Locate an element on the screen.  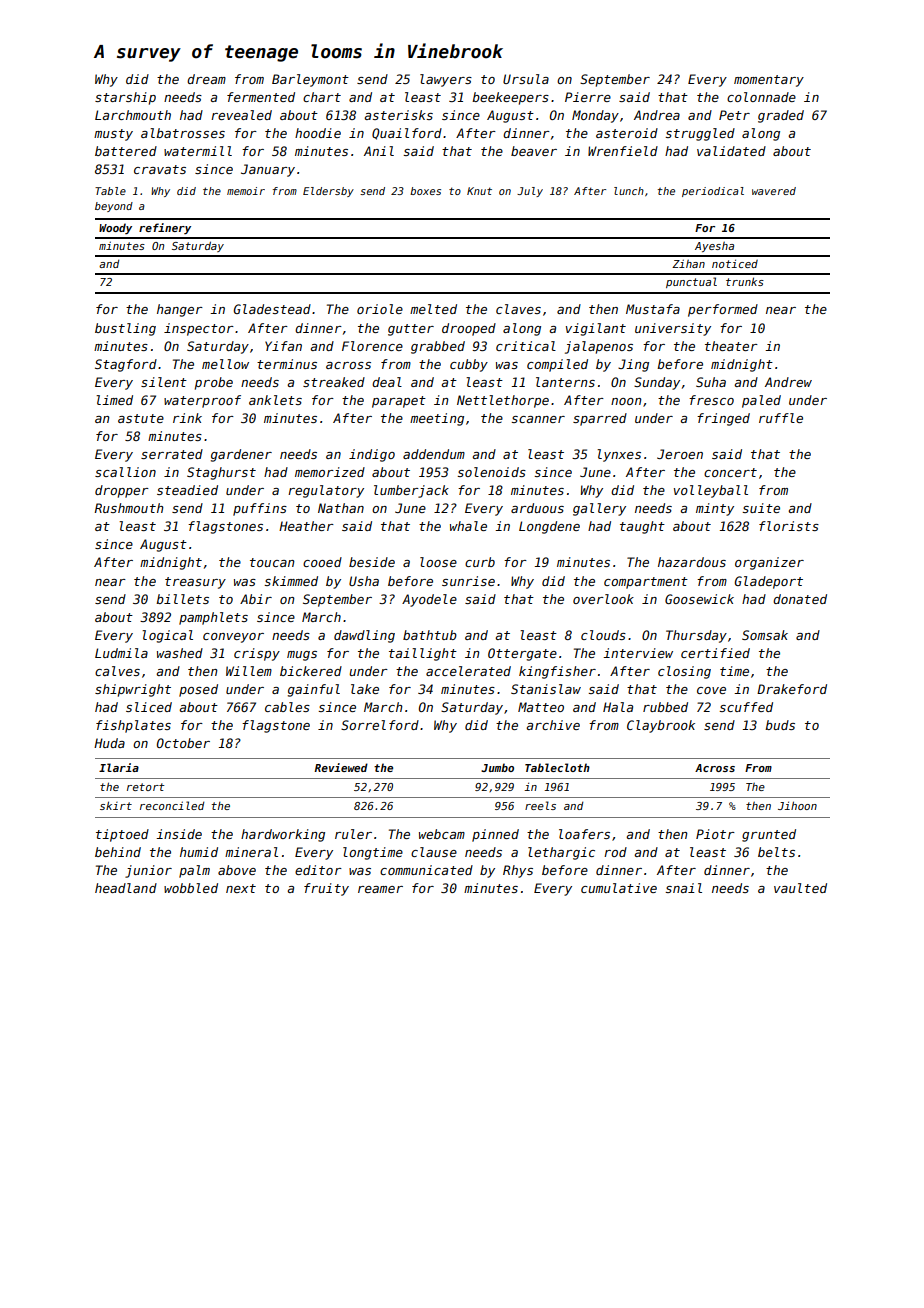
reamer is located at coordinates (380, 889).
